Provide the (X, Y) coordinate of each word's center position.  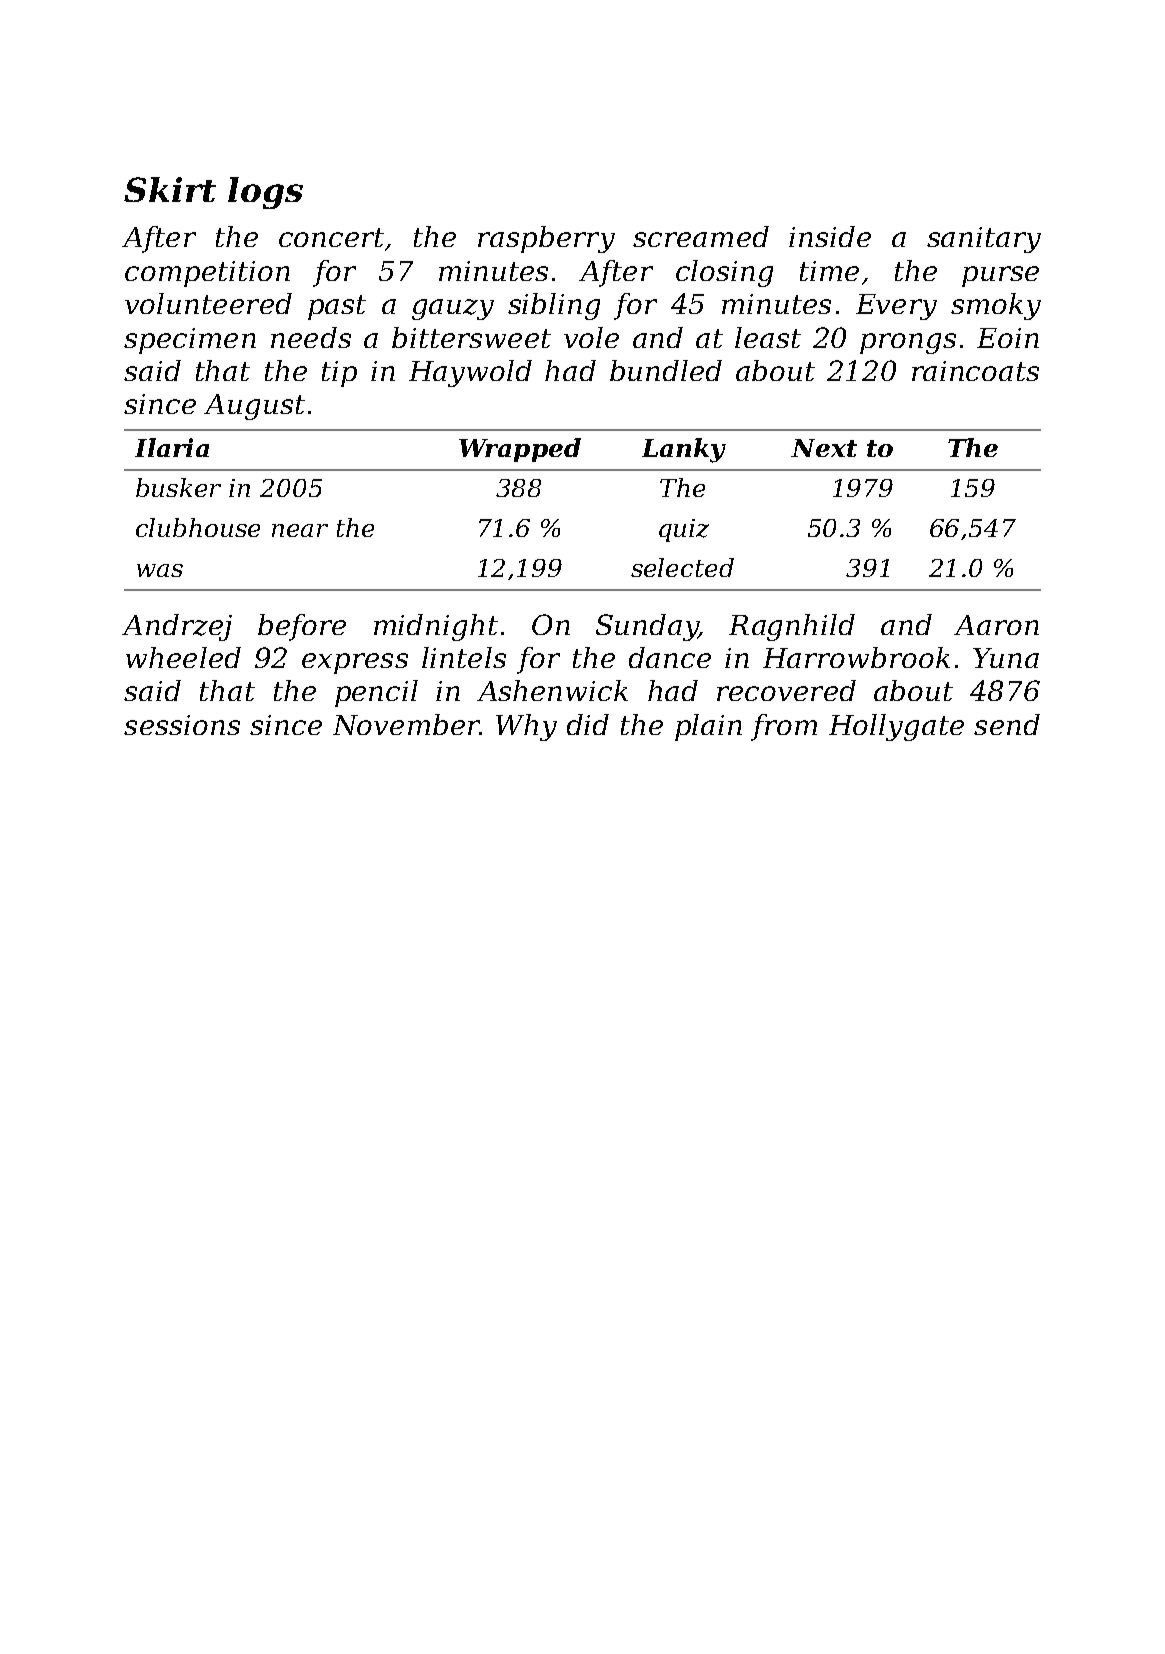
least (768, 337)
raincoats (975, 371)
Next (824, 448)
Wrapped (520, 450)
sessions (182, 725)
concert (331, 237)
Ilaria (172, 447)
